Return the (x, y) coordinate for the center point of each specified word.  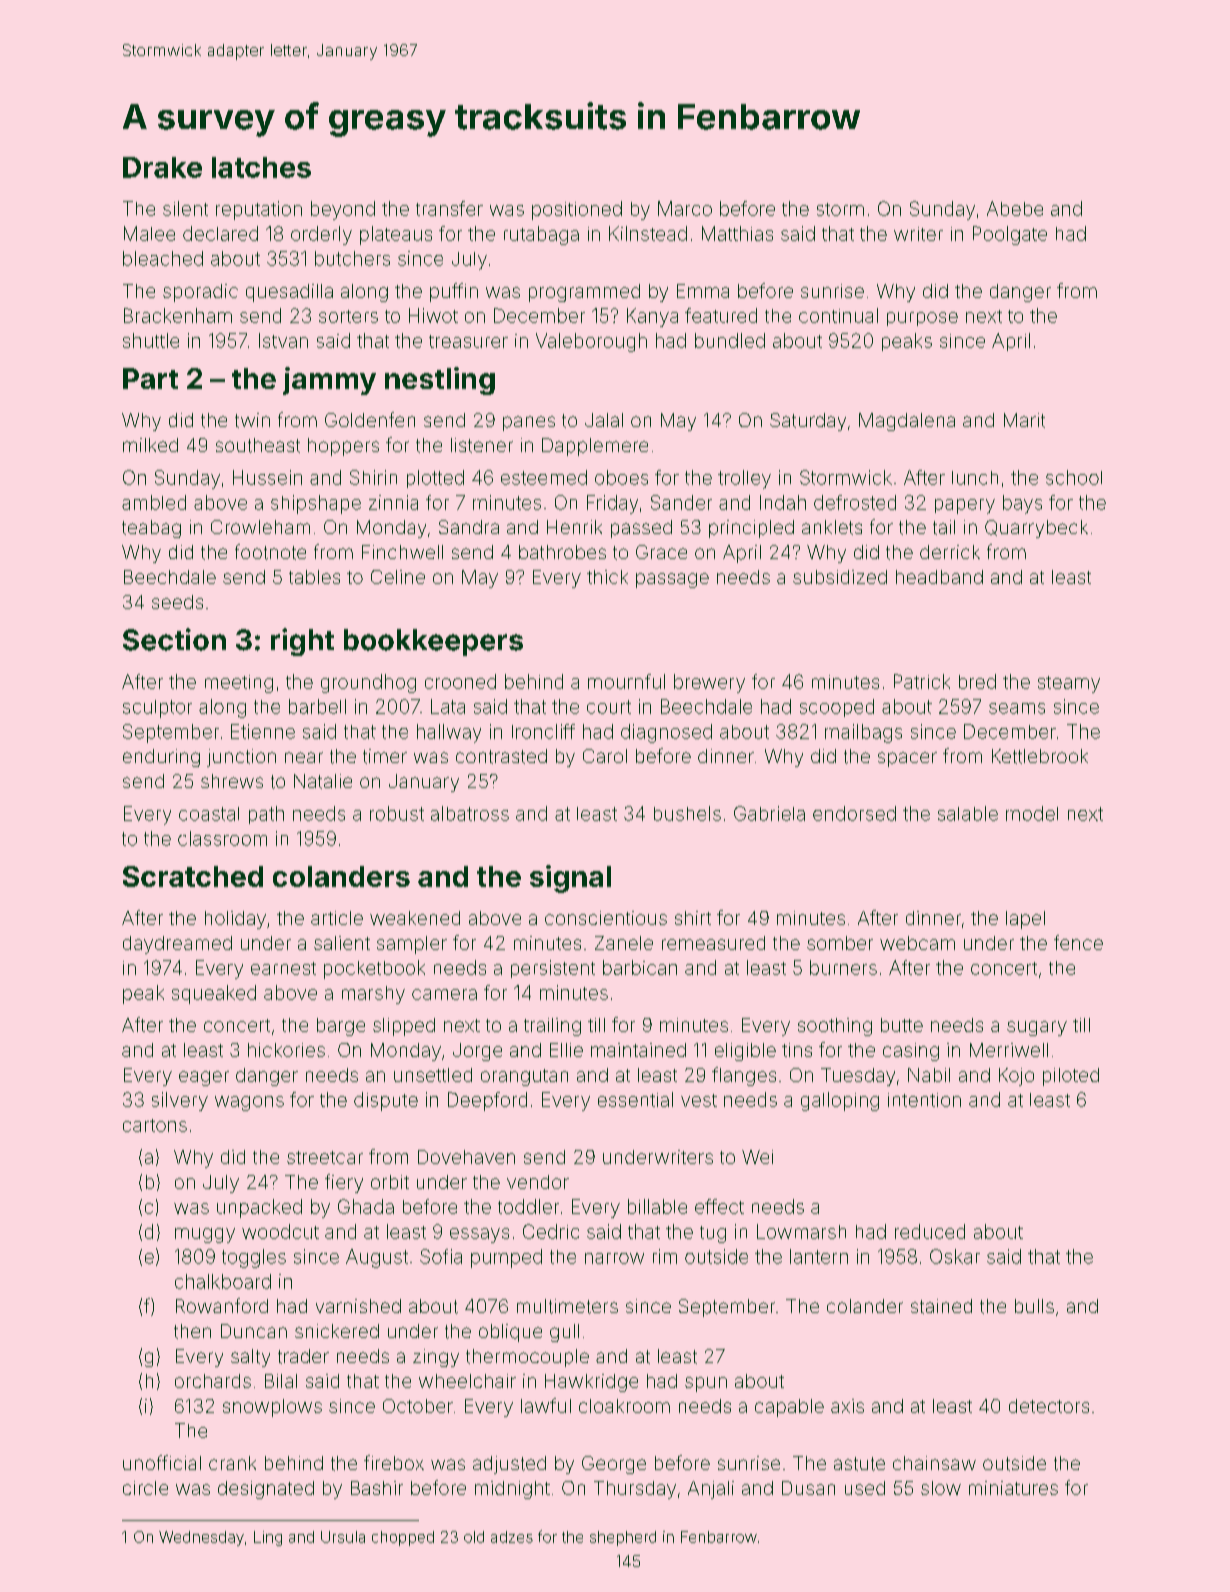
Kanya (652, 317)
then (192, 1331)
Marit (1024, 420)
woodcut (280, 1231)
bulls (1034, 1306)
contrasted (501, 756)
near (304, 757)
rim (665, 1256)
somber (840, 943)
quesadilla (289, 293)
